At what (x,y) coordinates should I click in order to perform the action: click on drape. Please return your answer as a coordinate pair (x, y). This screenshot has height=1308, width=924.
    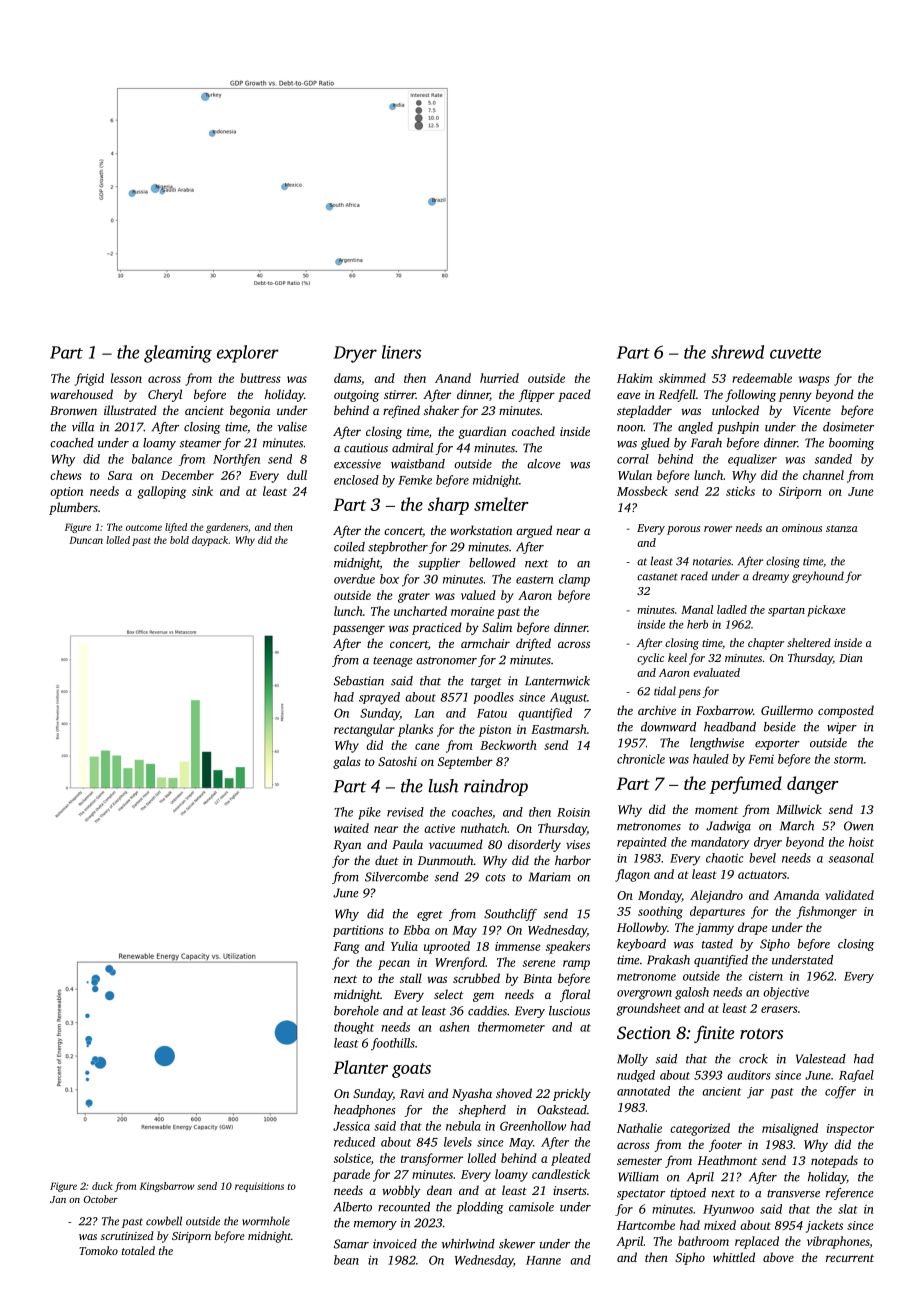
    Looking at the image, I should click on (752, 928).
